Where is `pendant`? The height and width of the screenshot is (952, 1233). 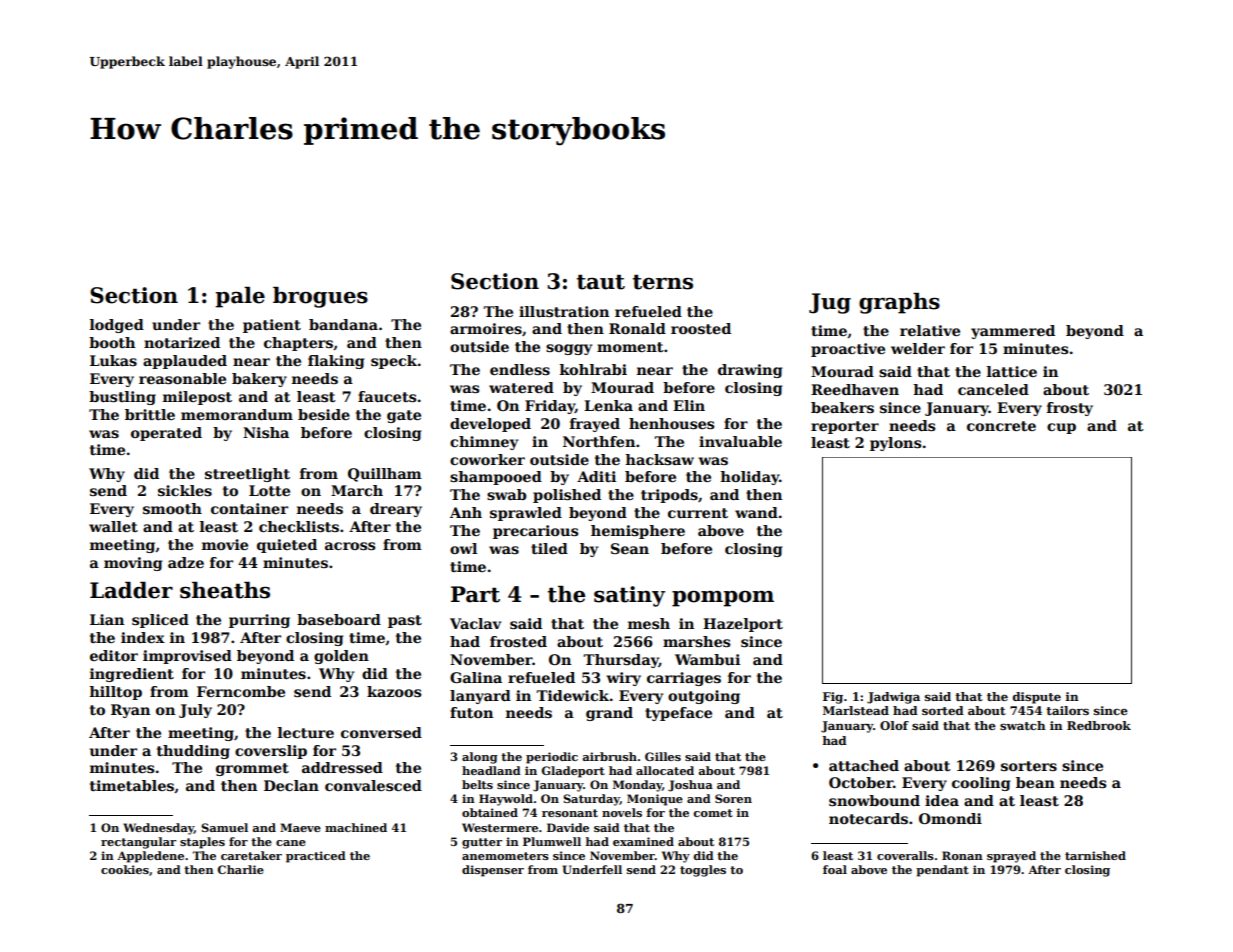 pendant is located at coordinates (942, 871).
